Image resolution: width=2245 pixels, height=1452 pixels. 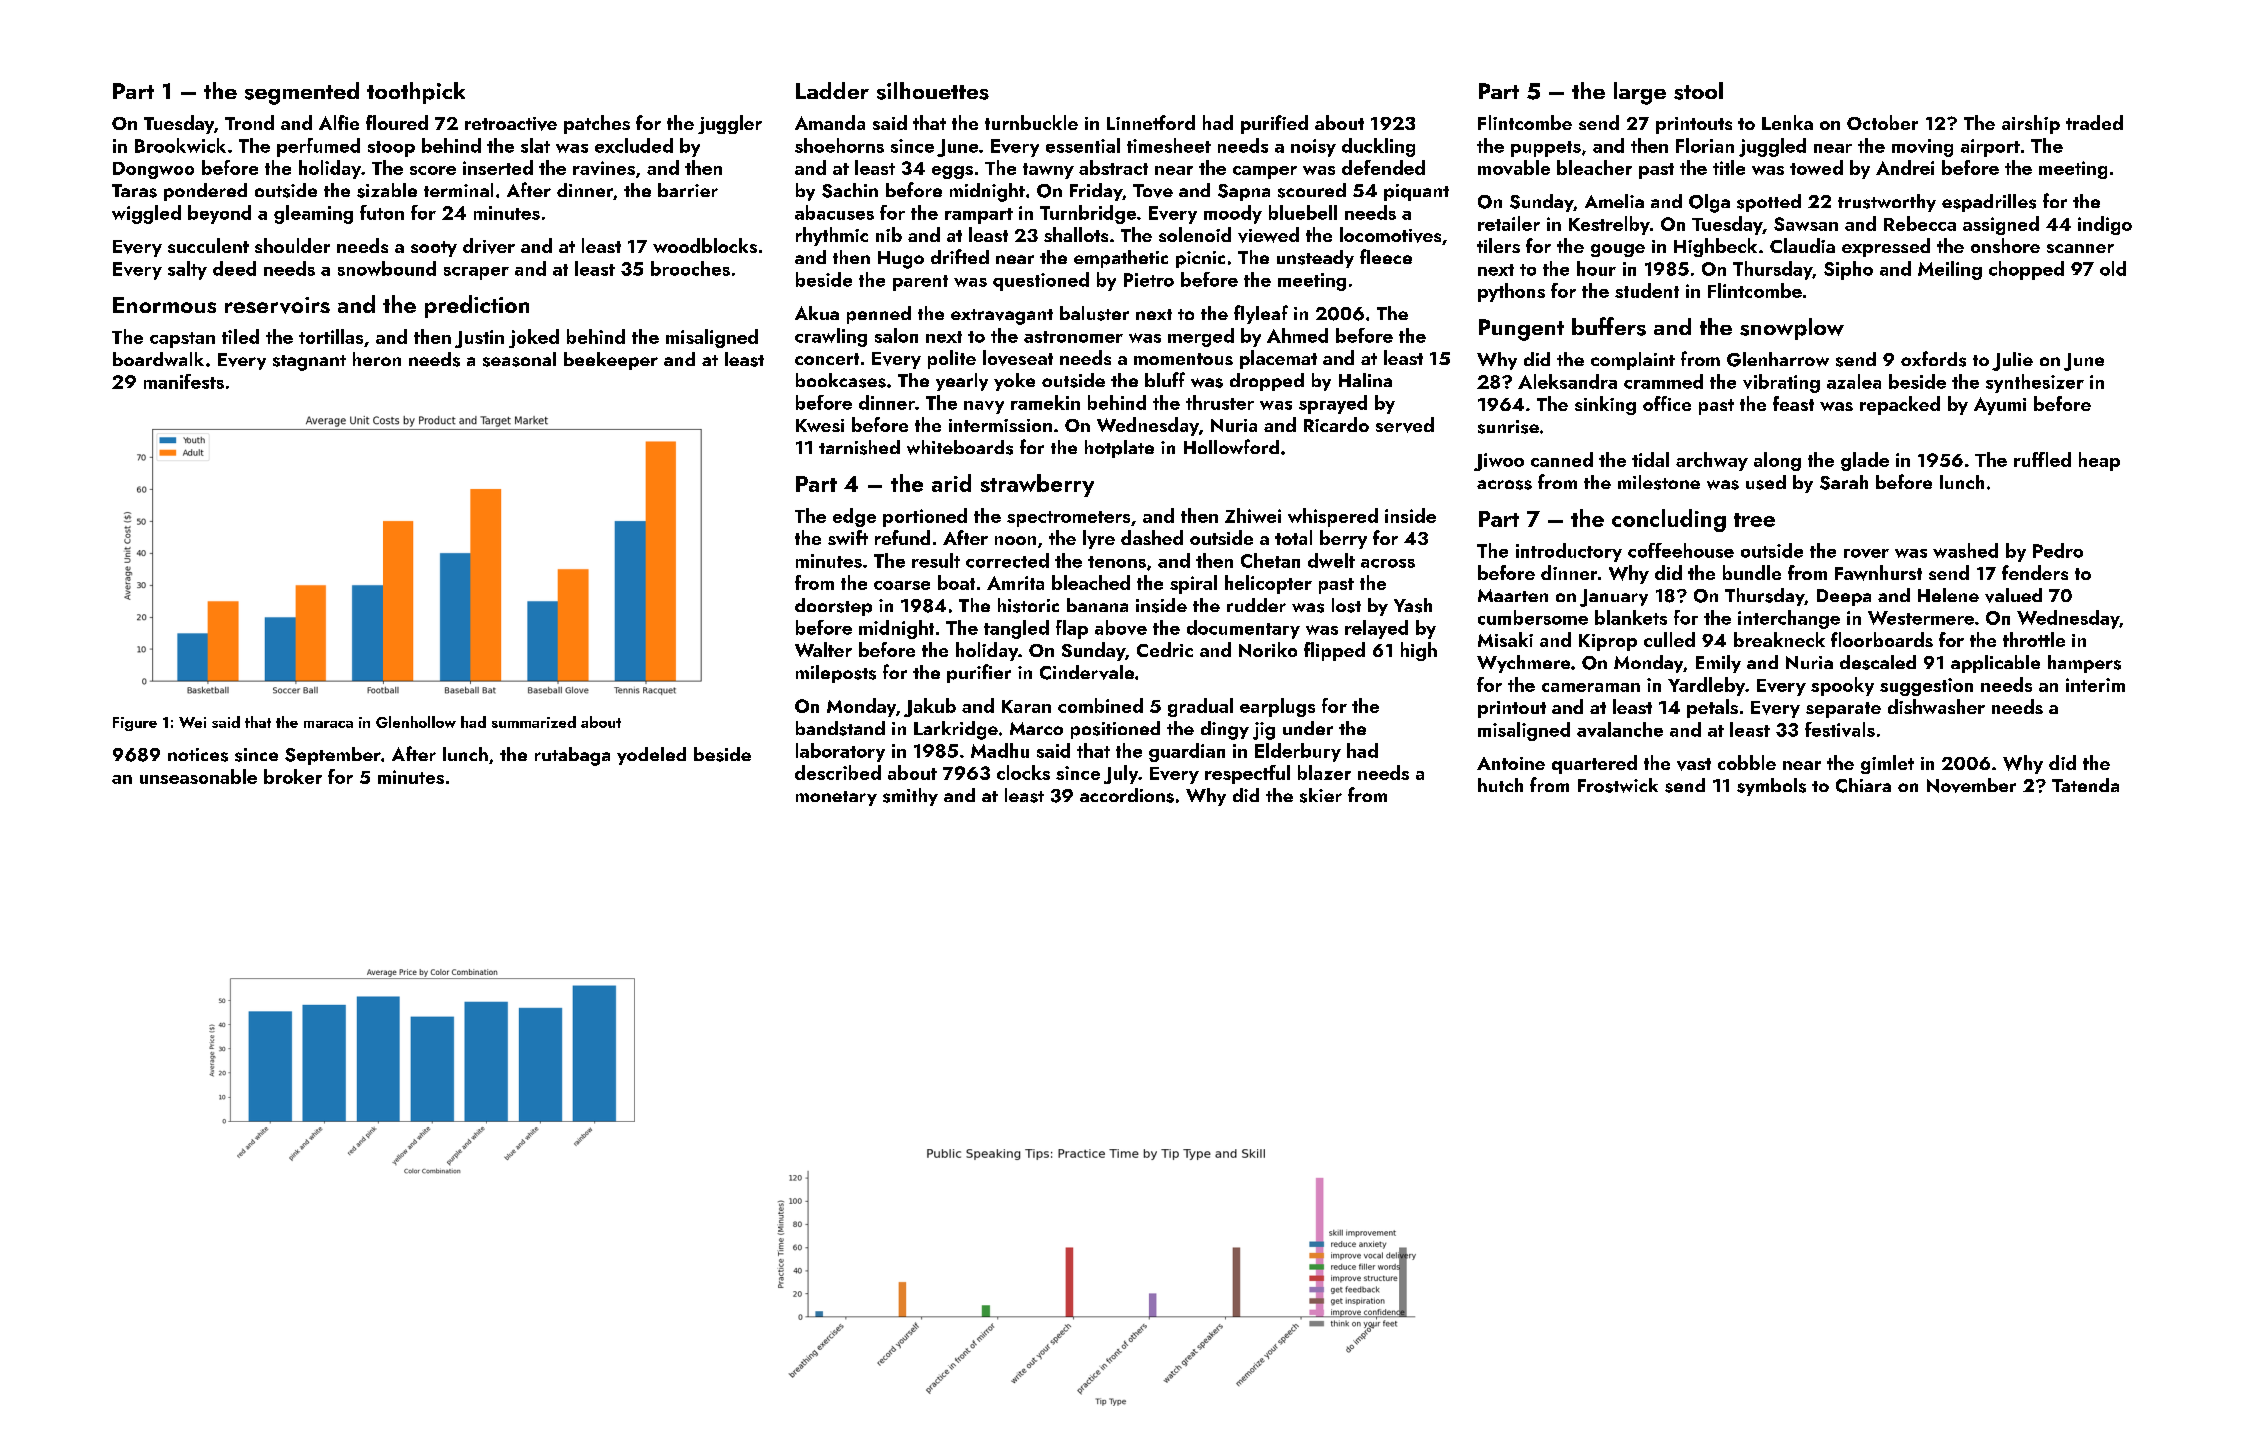 What do you see at coordinates (1640, 93) in the page?
I see `large` at bounding box center [1640, 93].
